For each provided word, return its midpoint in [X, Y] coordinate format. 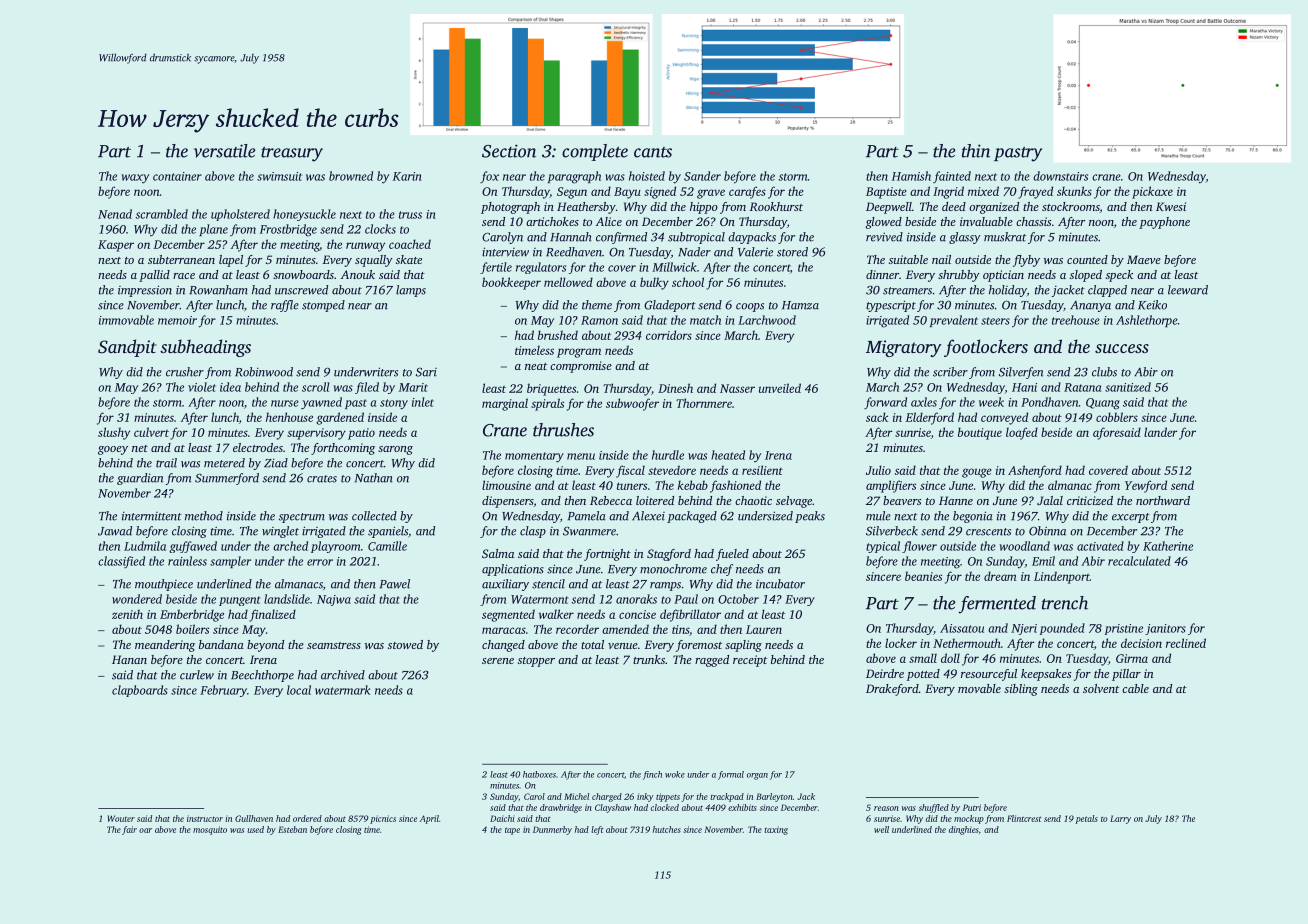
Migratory [904, 348]
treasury [292, 154]
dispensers [507, 502]
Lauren [764, 629]
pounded [1062, 629]
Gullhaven [254, 818]
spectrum [302, 518]
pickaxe [1152, 192]
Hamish [911, 176]
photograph [510, 208]
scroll [316, 387]
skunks [1074, 191]
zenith [127, 614]
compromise [581, 367]
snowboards [303, 274]
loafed [1022, 433]
